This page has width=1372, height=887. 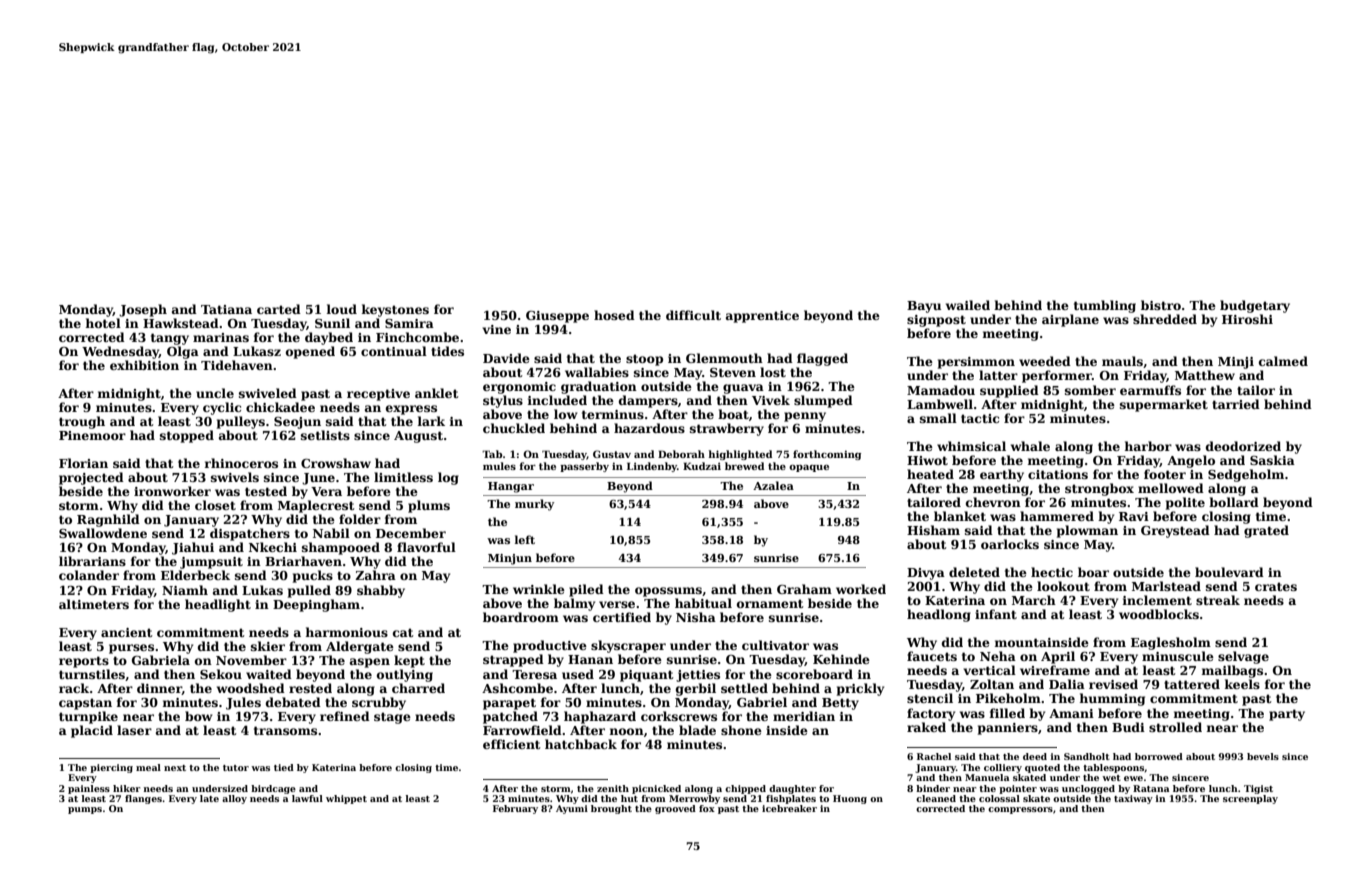 I want to click on footer, so click(x=1165, y=474).
